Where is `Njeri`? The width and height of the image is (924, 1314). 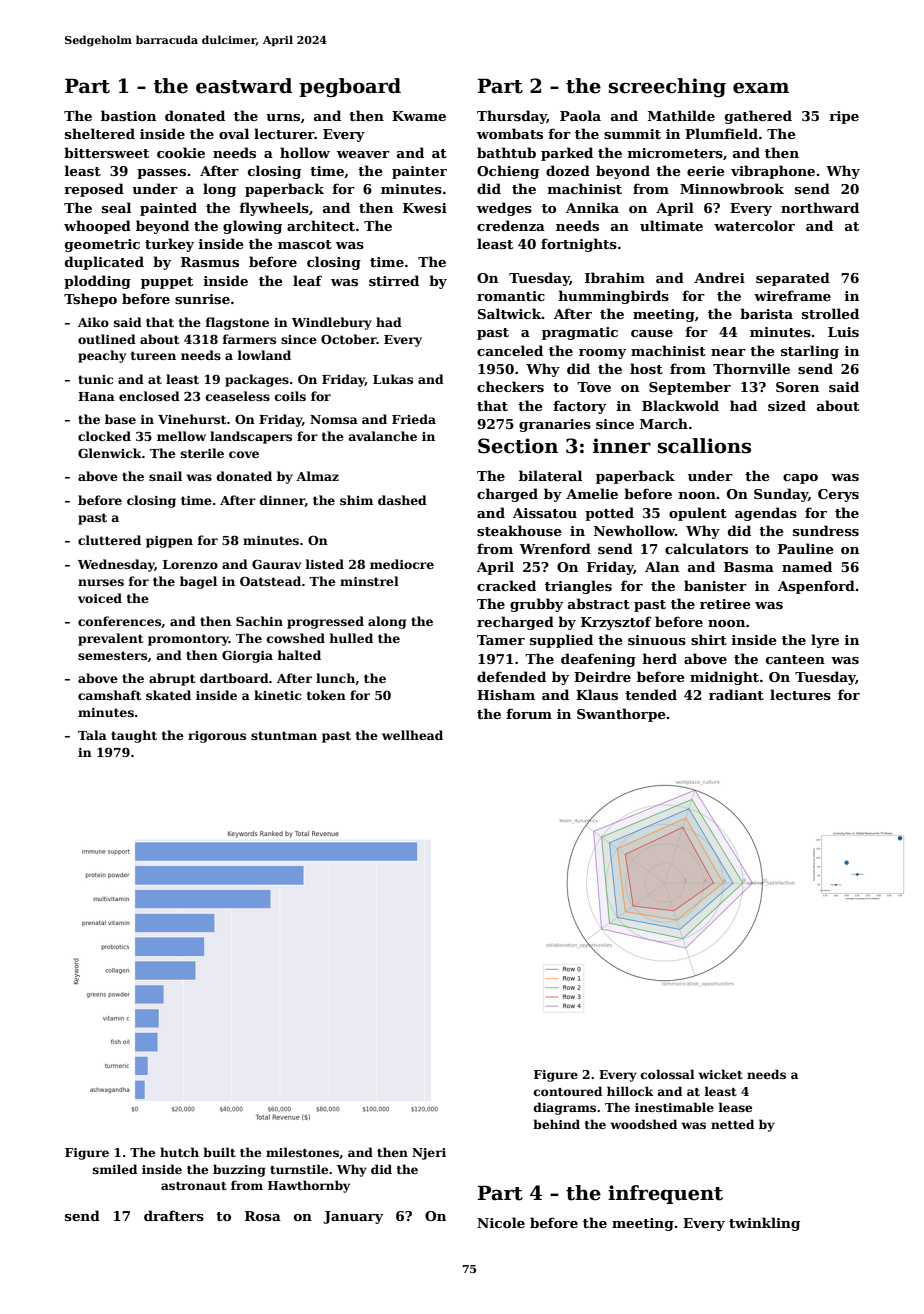 Njeri is located at coordinates (429, 1154).
